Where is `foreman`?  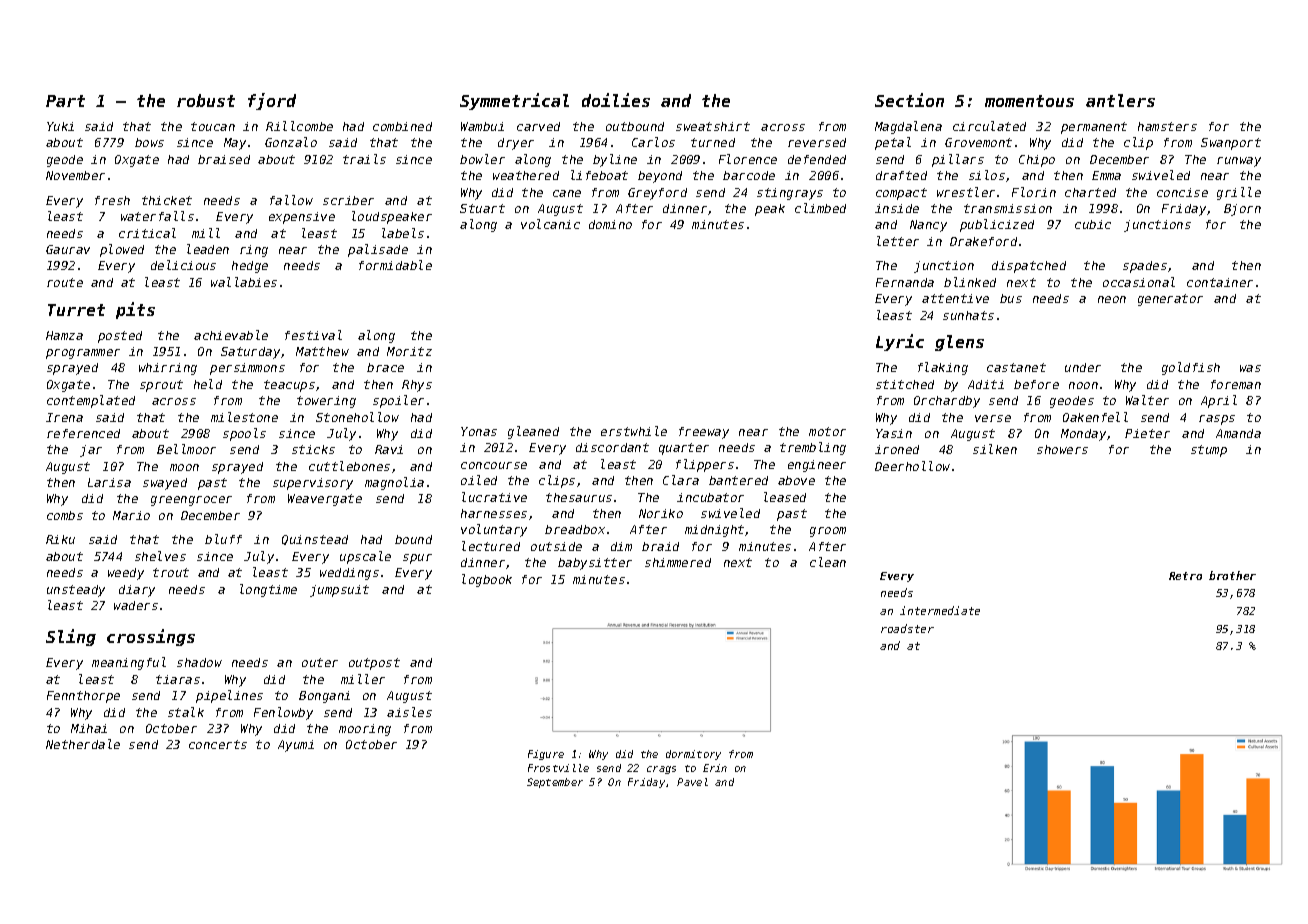 foreman is located at coordinates (1236, 384).
